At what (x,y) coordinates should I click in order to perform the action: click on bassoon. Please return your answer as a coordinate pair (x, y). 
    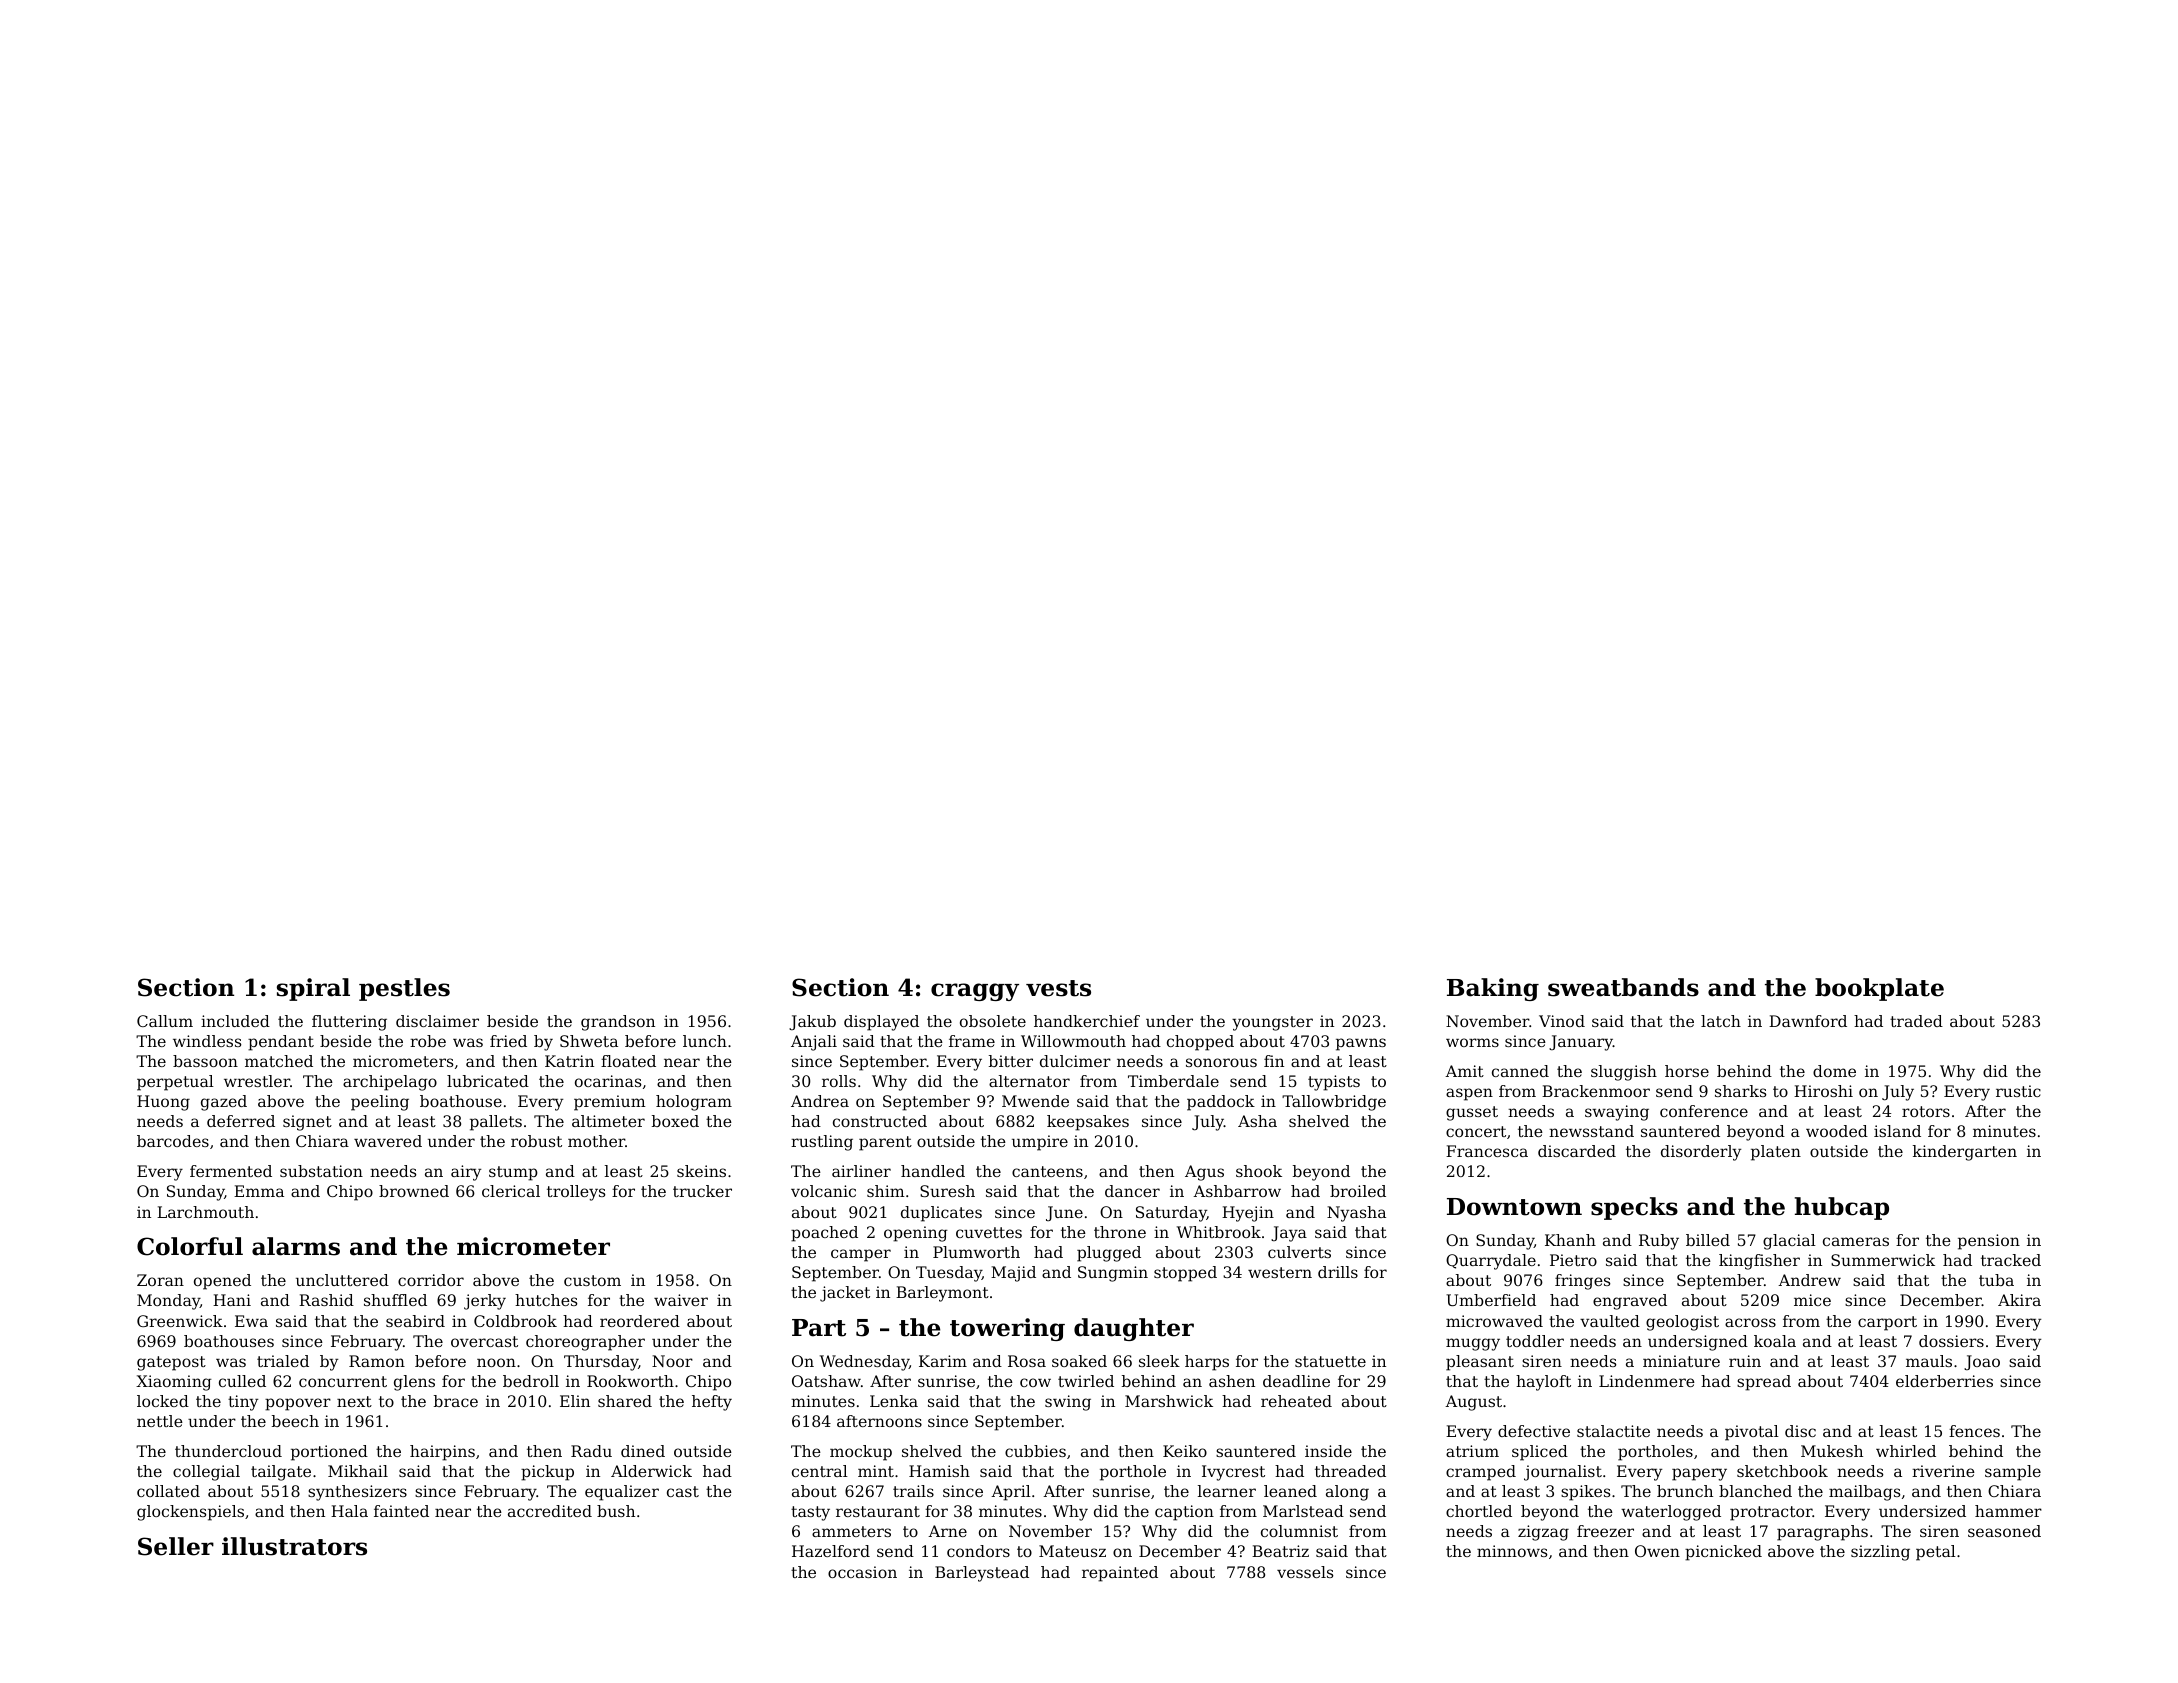
    Looking at the image, I should click on (205, 1061).
